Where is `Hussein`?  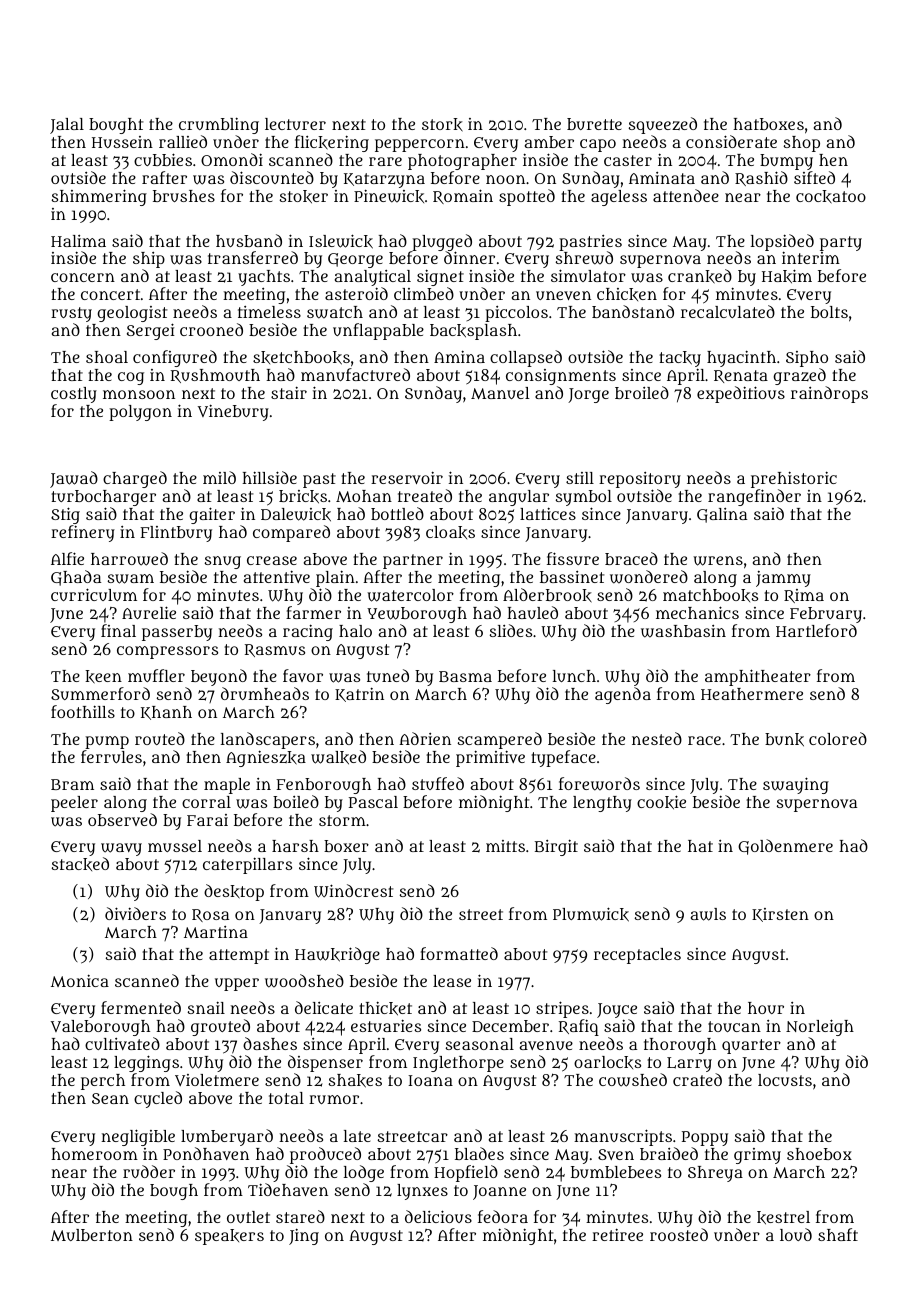
Hussein is located at coordinates (122, 142).
